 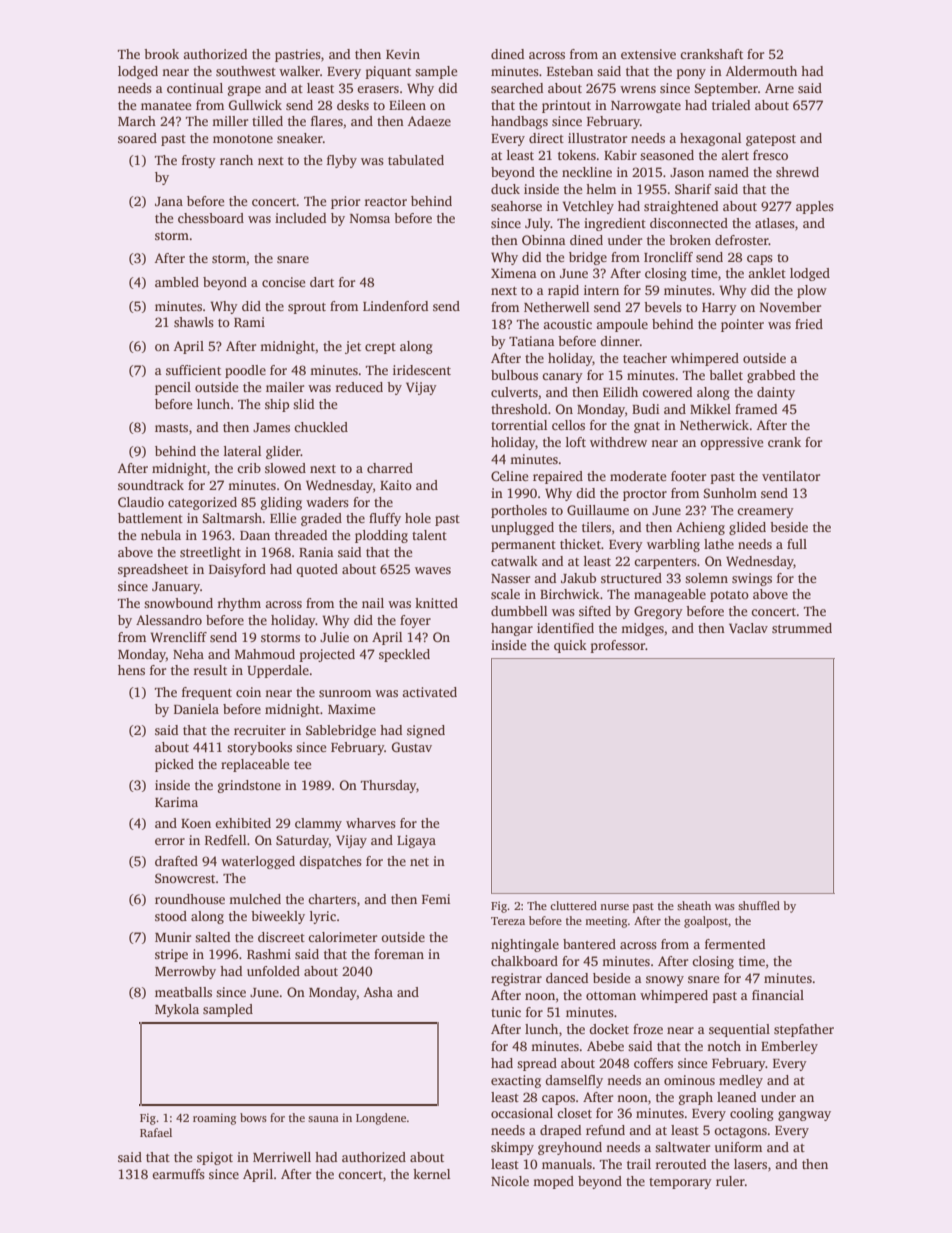 I want to click on Jana, so click(x=169, y=201).
